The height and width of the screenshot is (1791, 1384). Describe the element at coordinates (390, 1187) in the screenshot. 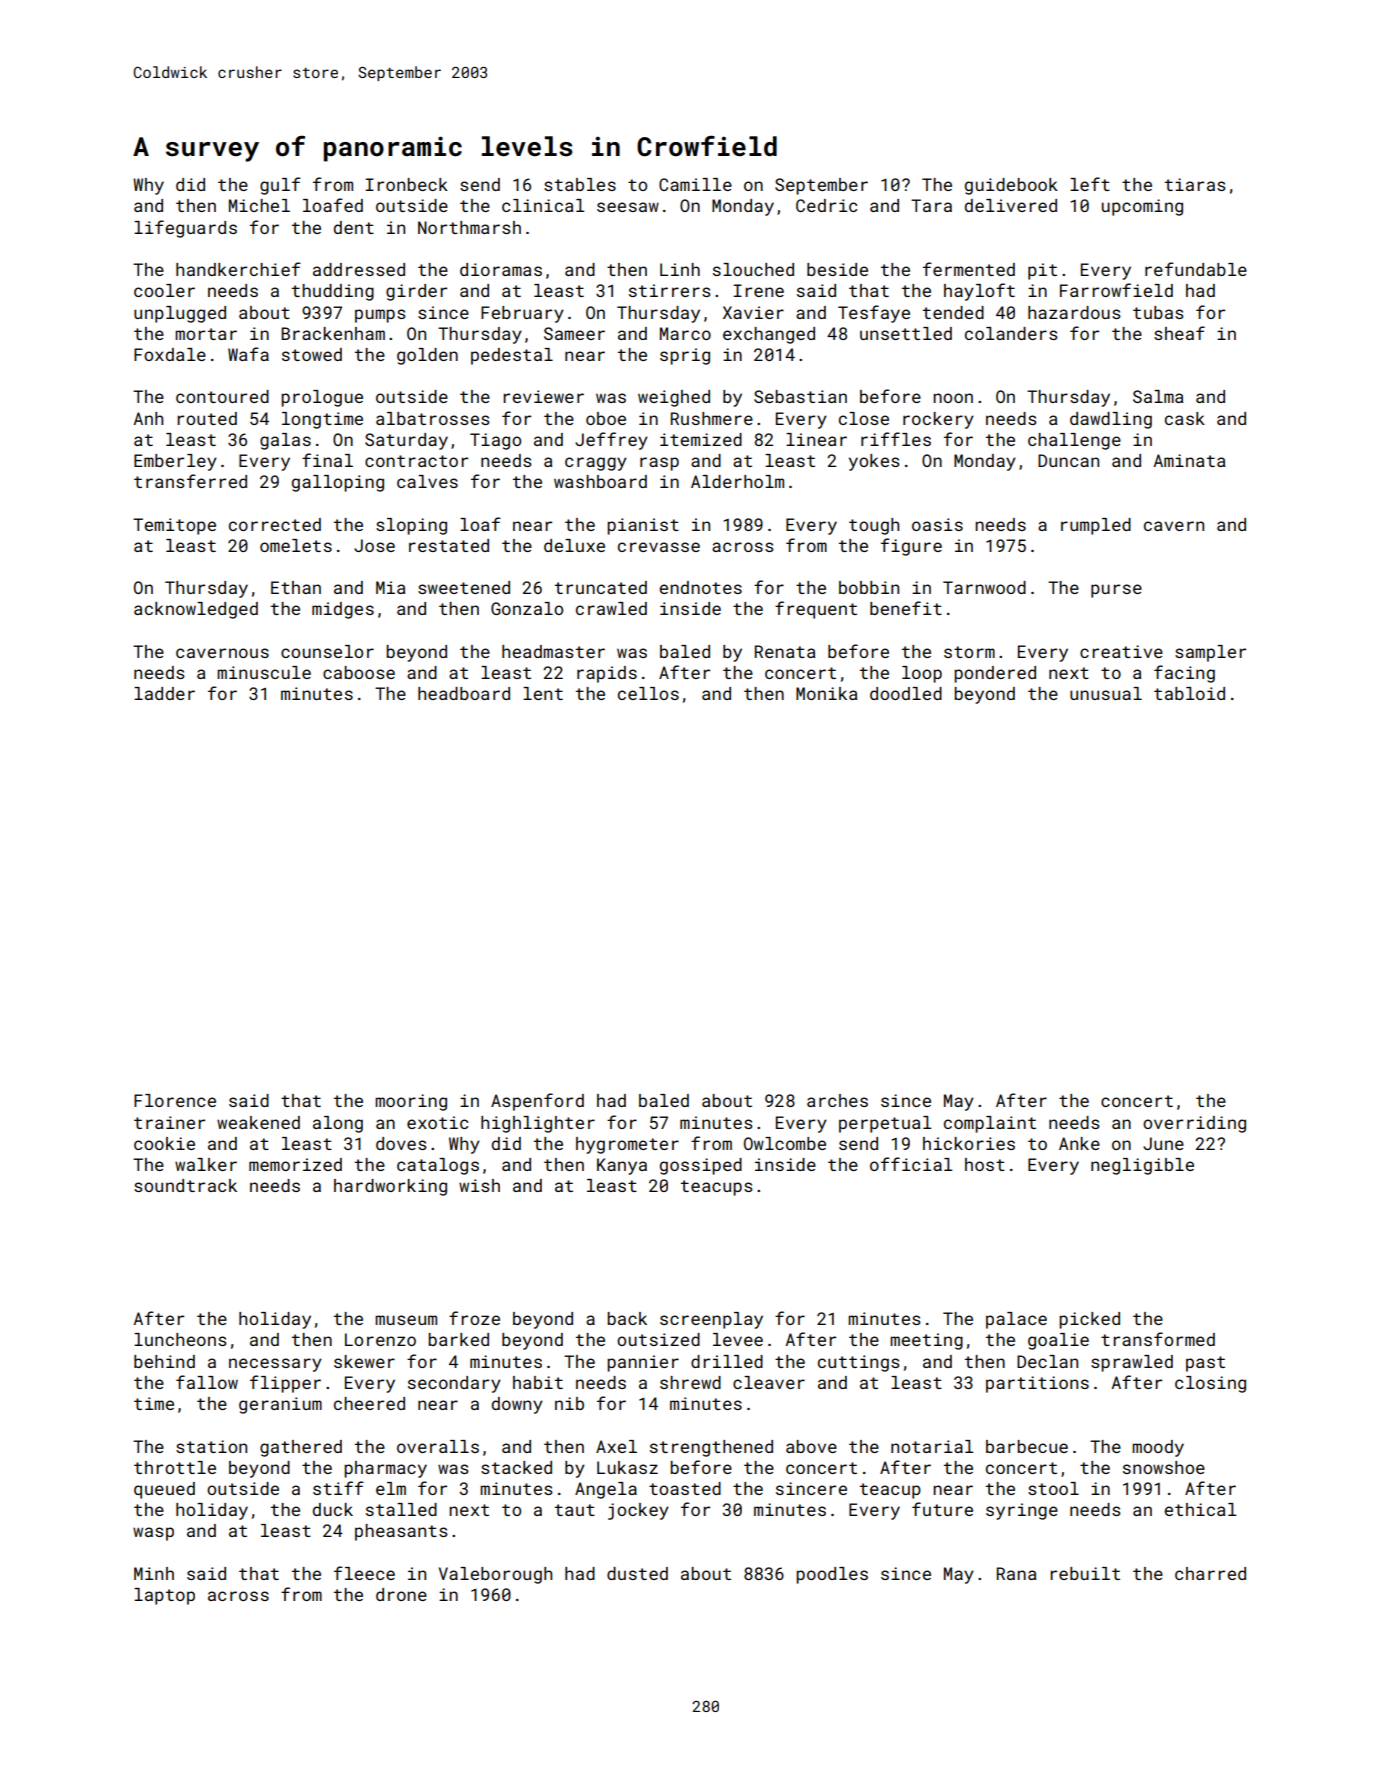

I see `hardworking` at that location.
